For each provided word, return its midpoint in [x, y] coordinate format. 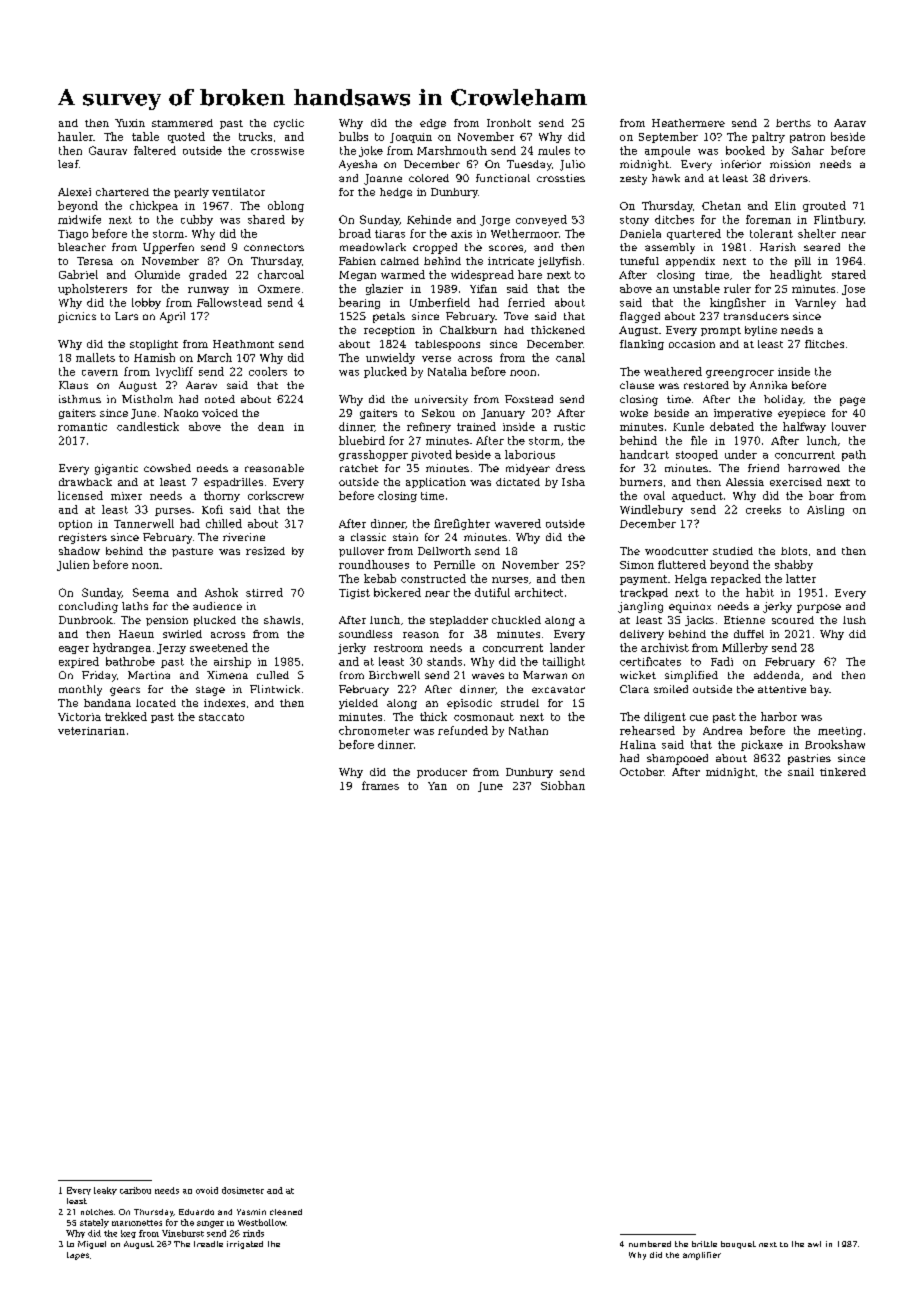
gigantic [116, 469]
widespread [482, 275]
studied [733, 551]
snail [801, 772]
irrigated [245, 1245]
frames [380, 785]
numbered [650, 1244]
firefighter [462, 524]
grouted [824, 206]
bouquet [738, 1245]
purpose [819, 608]
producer [442, 773]
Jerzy [171, 649]
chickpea [154, 206]
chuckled [516, 620]
